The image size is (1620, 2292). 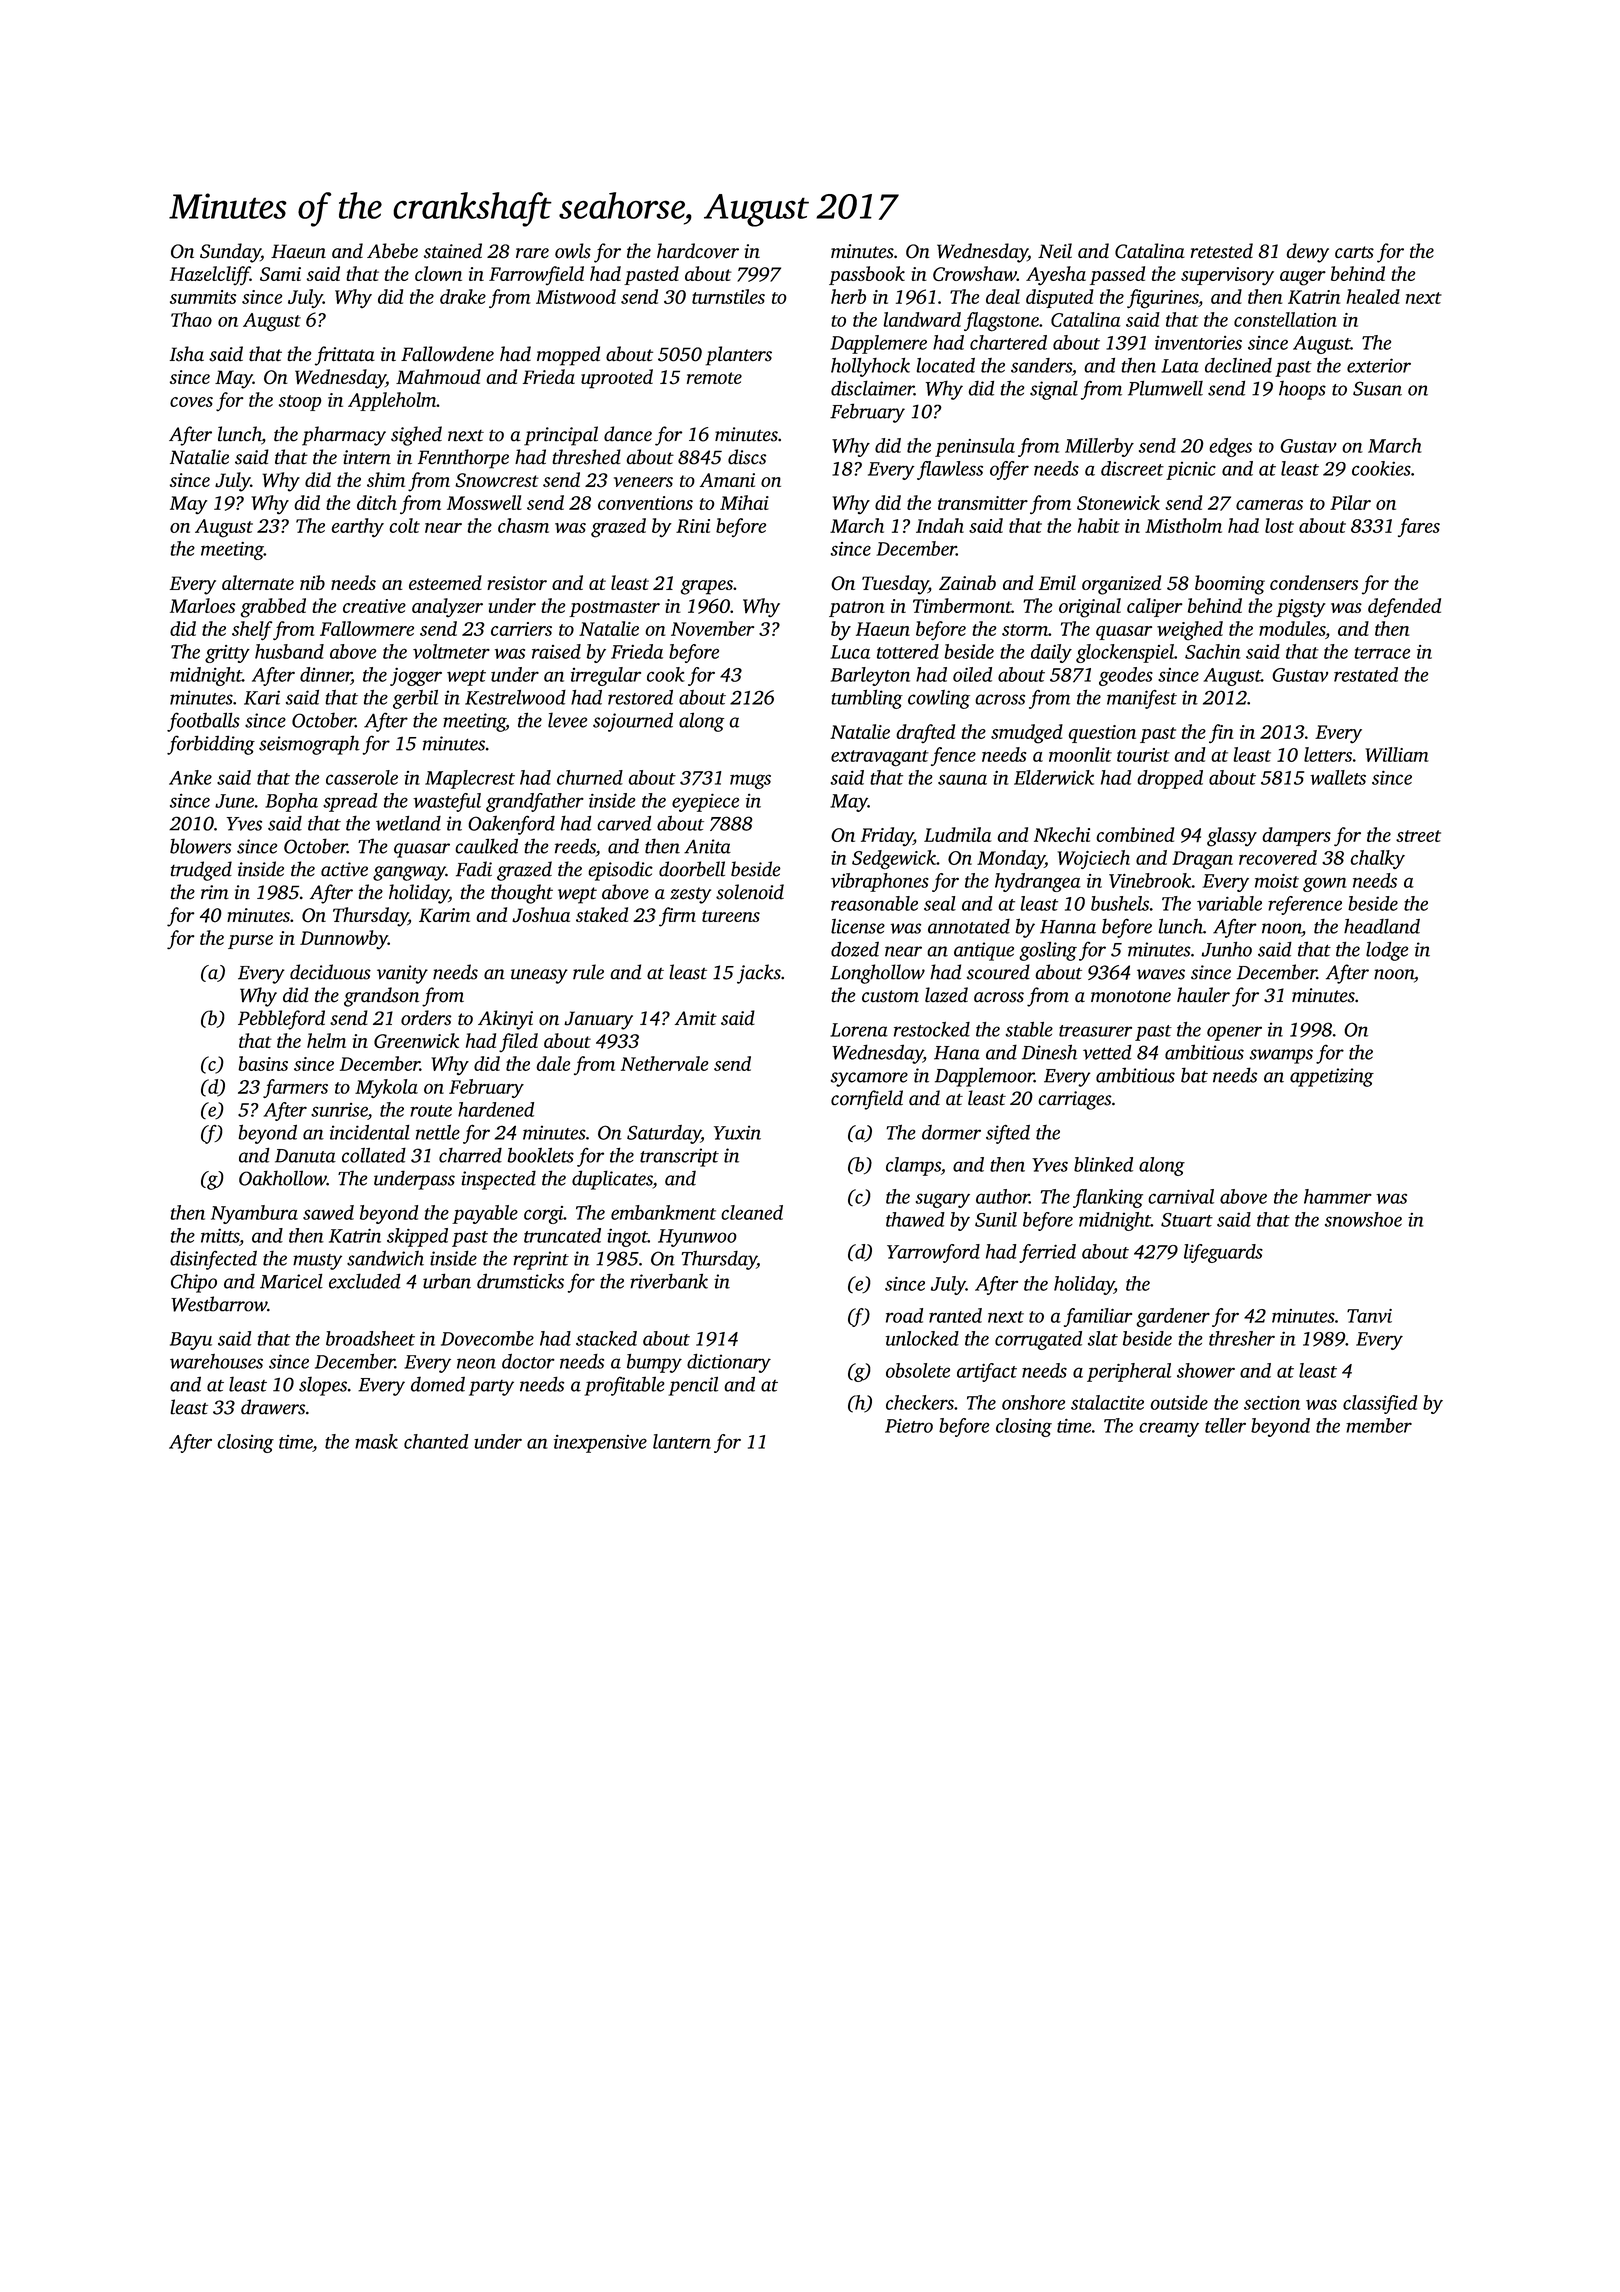 What do you see at coordinates (1354, 252) in the screenshot?
I see `carts` at bounding box center [1354, 252].
